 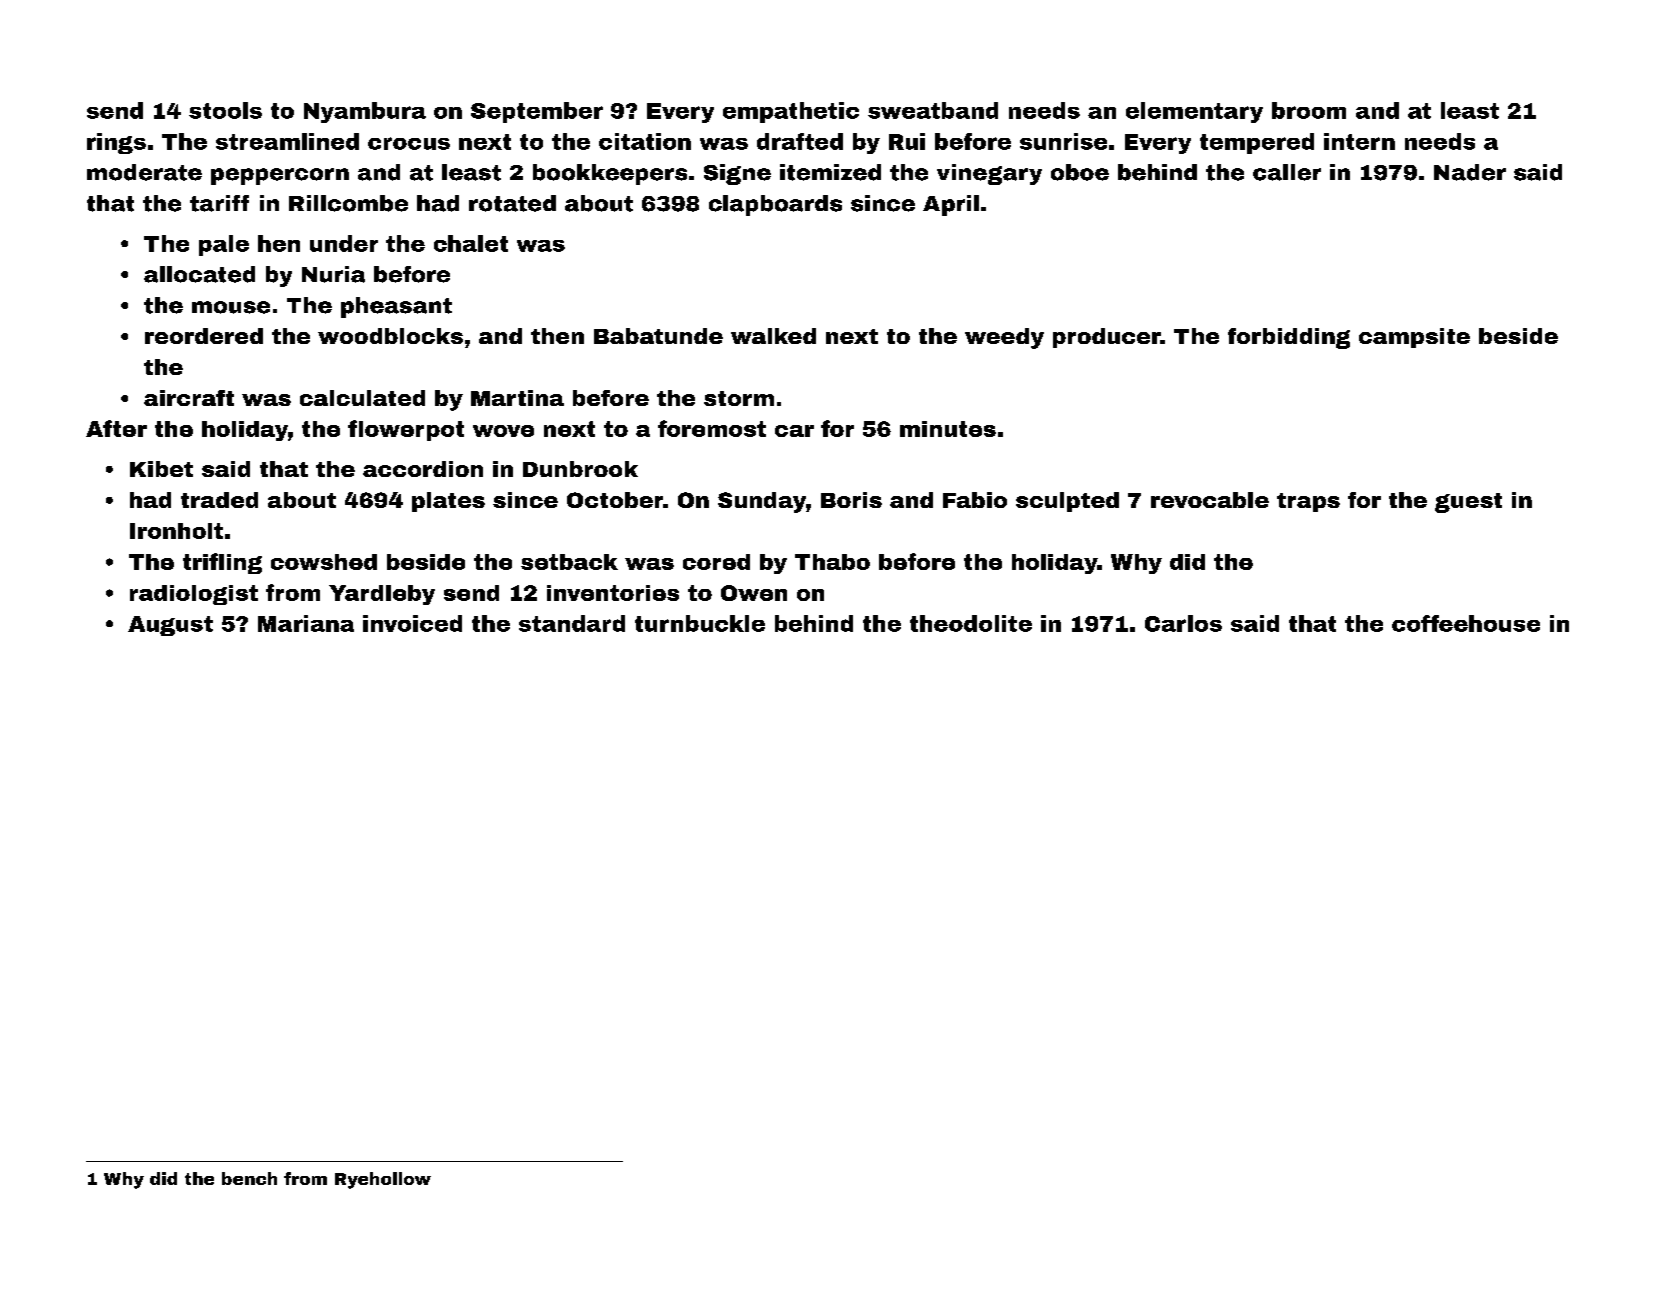 What do you see at coordinates (249, 1178) in the page?
I see `bench` at bounding box center [249, 1178].
